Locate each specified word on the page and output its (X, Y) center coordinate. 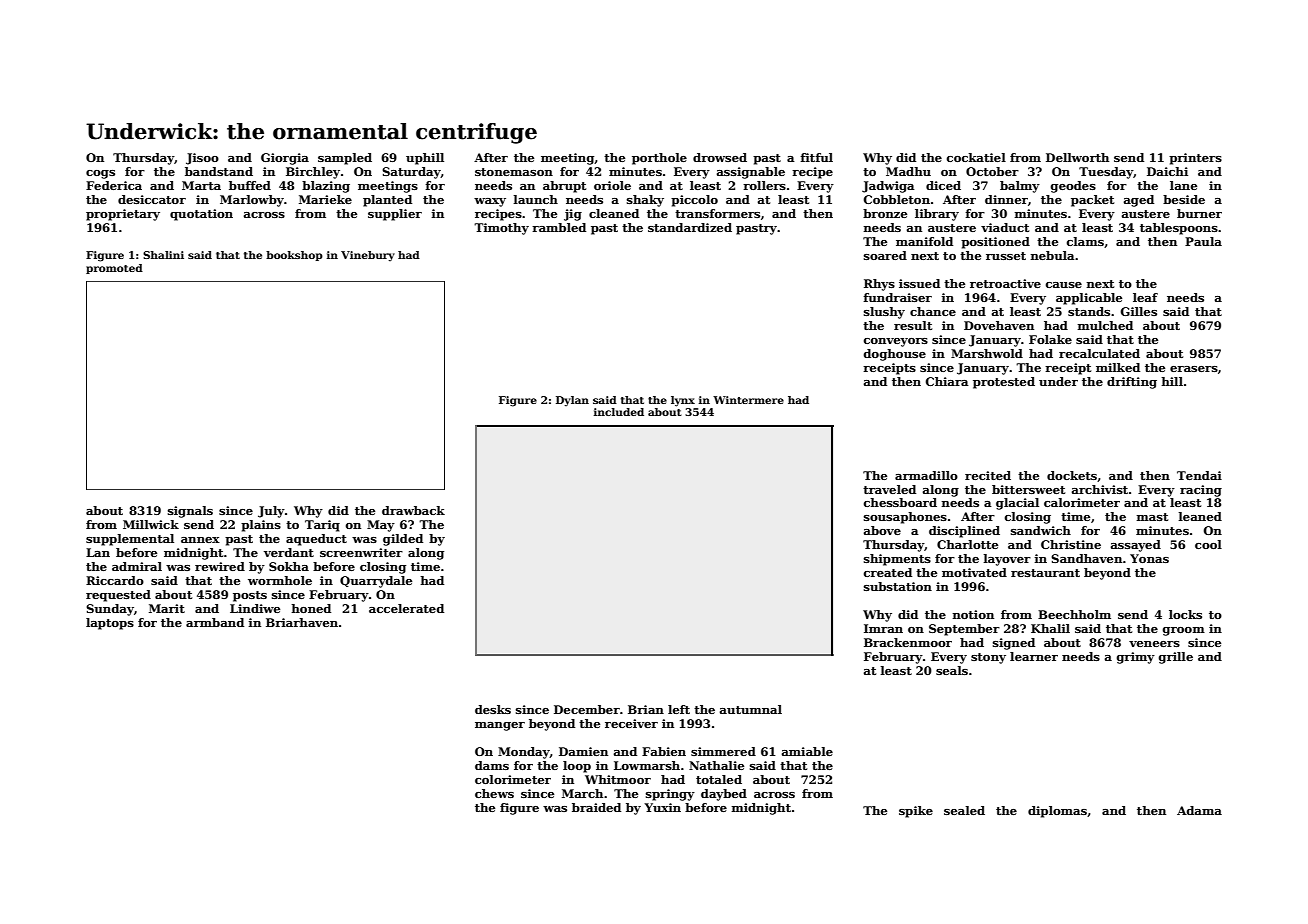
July (271, 512)
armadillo (926, 475)
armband (215, 622)
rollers (764, 185)
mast (1152, 517)
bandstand (219, 171)
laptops (110, 624)
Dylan (572, 401)
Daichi (1167, 171)
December (587, 709)
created (888, 572)
